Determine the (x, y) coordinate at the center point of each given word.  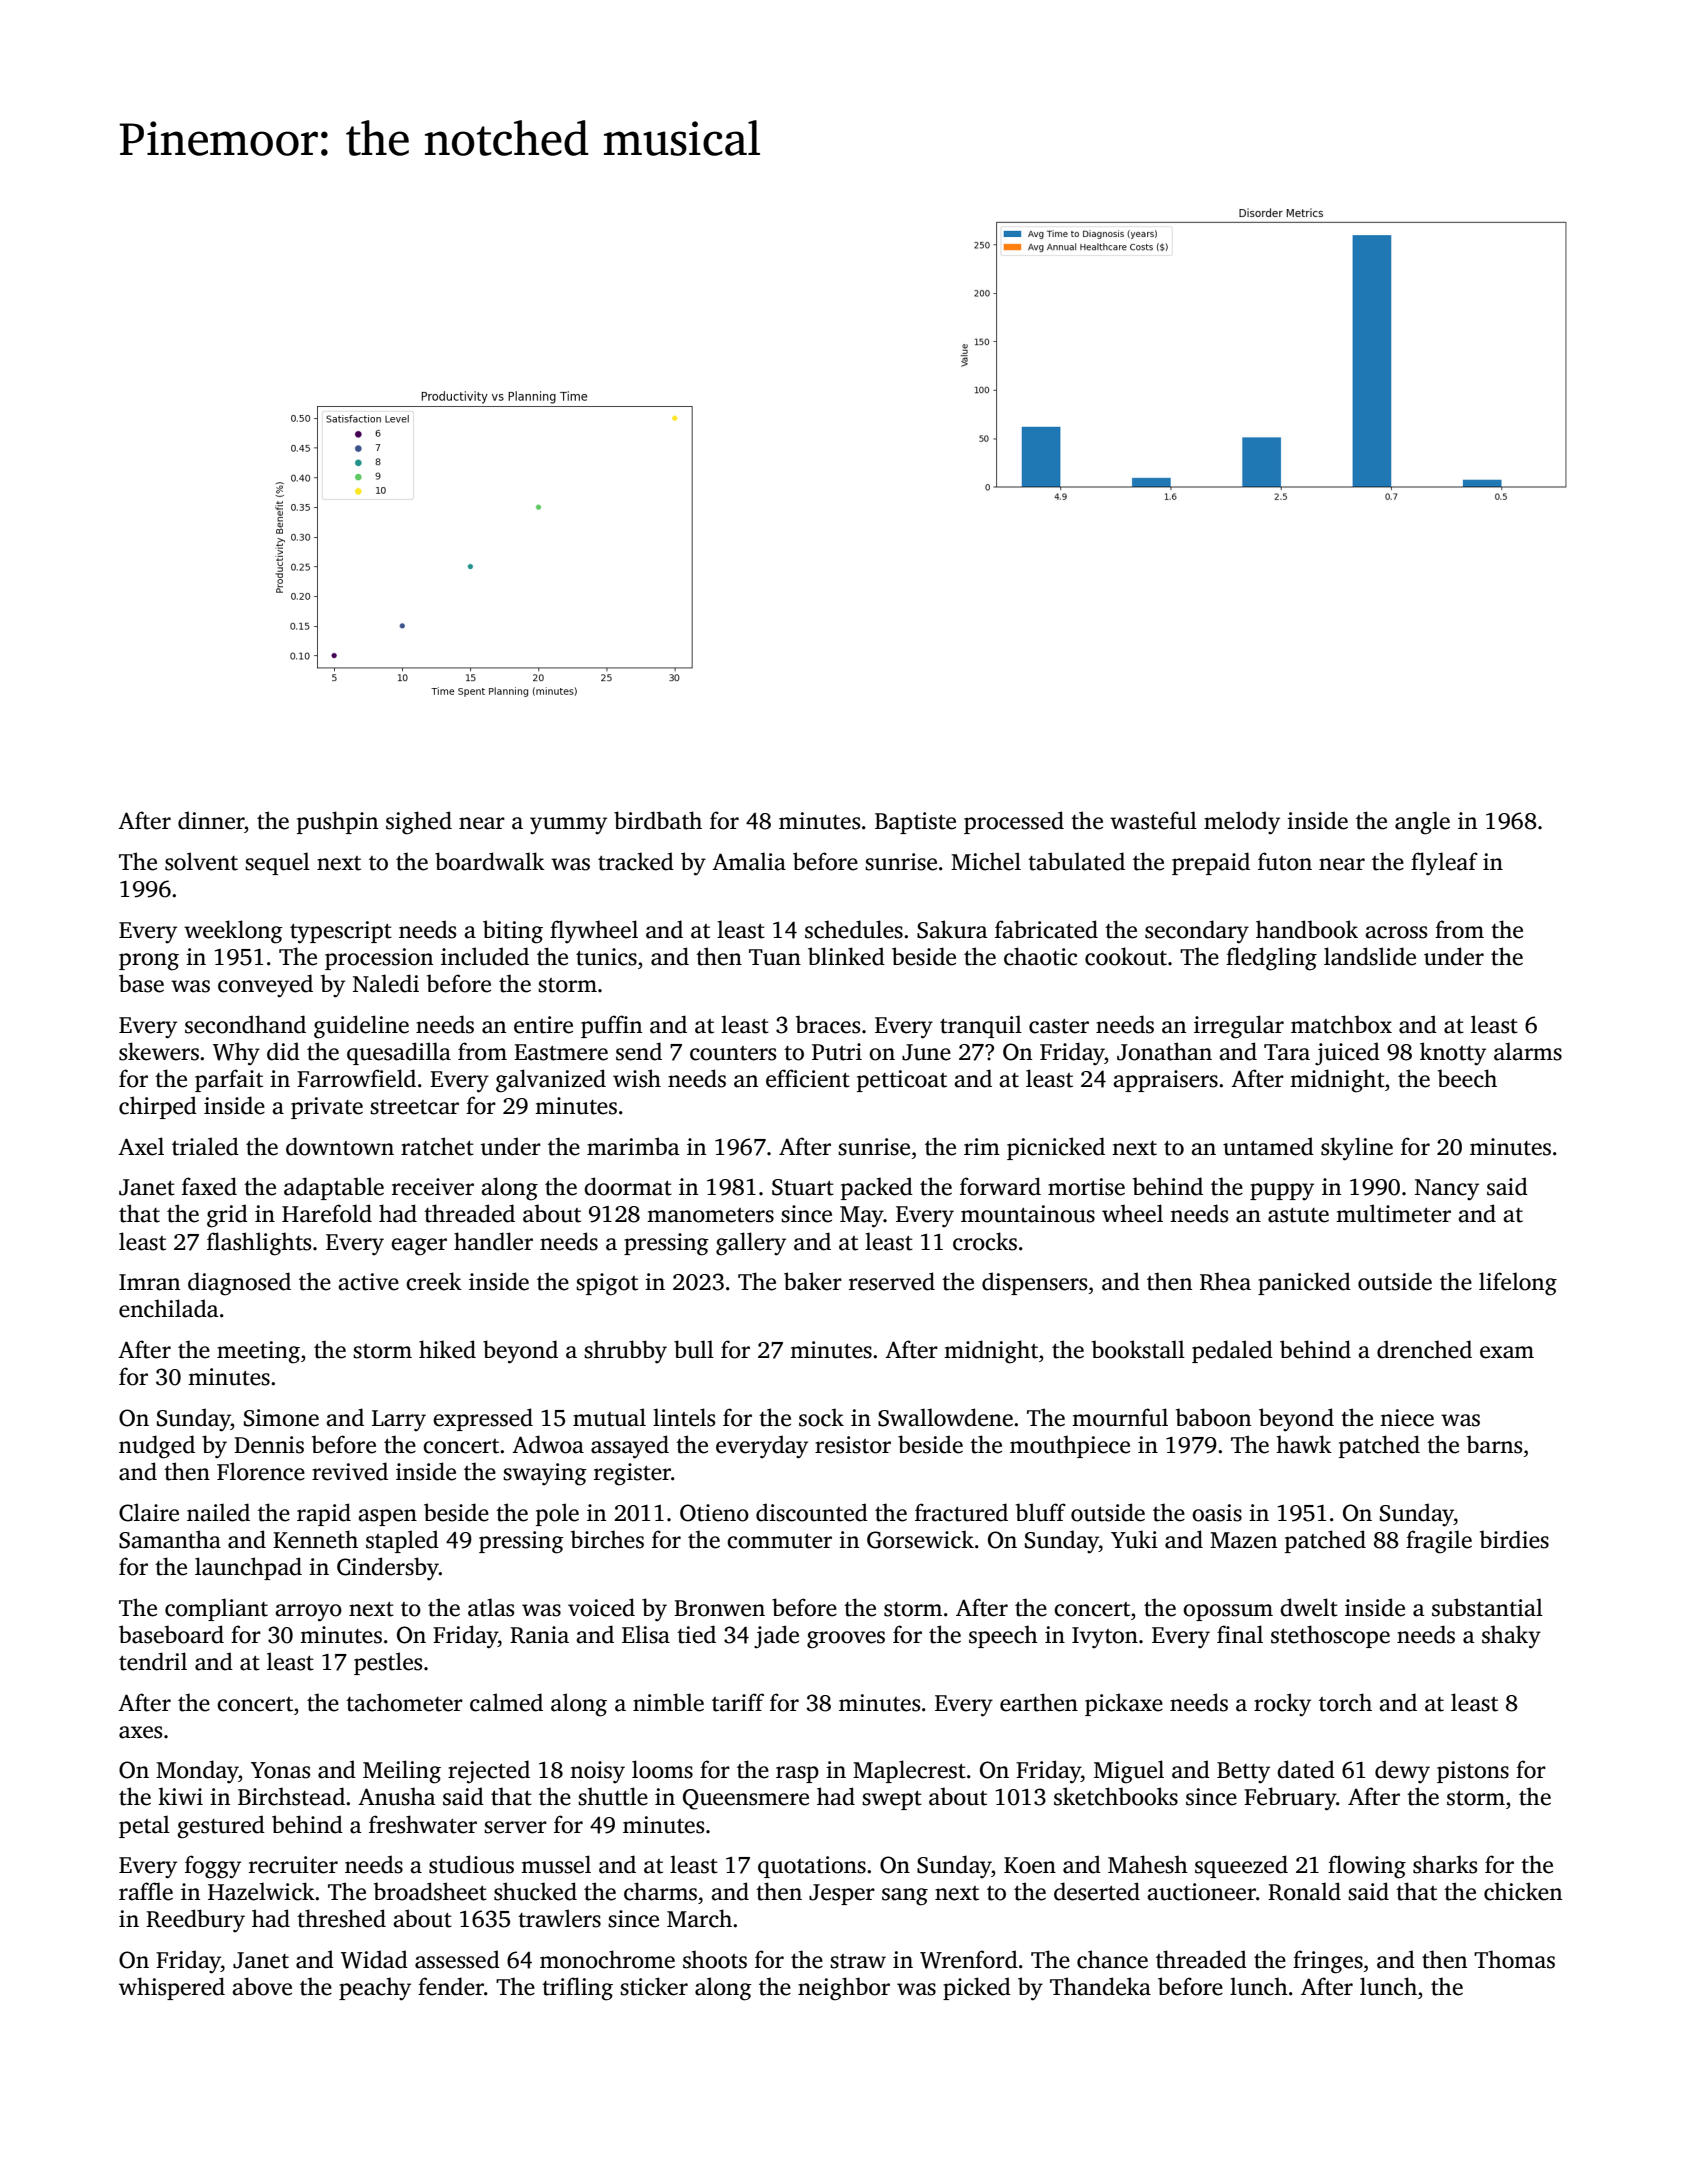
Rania (539, 1635)
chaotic (1040, 956)
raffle (146, 1891)
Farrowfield (356, 1078)
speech (1003, 1636)
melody (1242, 823)
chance (1112, 1959)
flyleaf (1444, 863)
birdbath (658, 820)
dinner (211, 820)
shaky (1511, 1637)
